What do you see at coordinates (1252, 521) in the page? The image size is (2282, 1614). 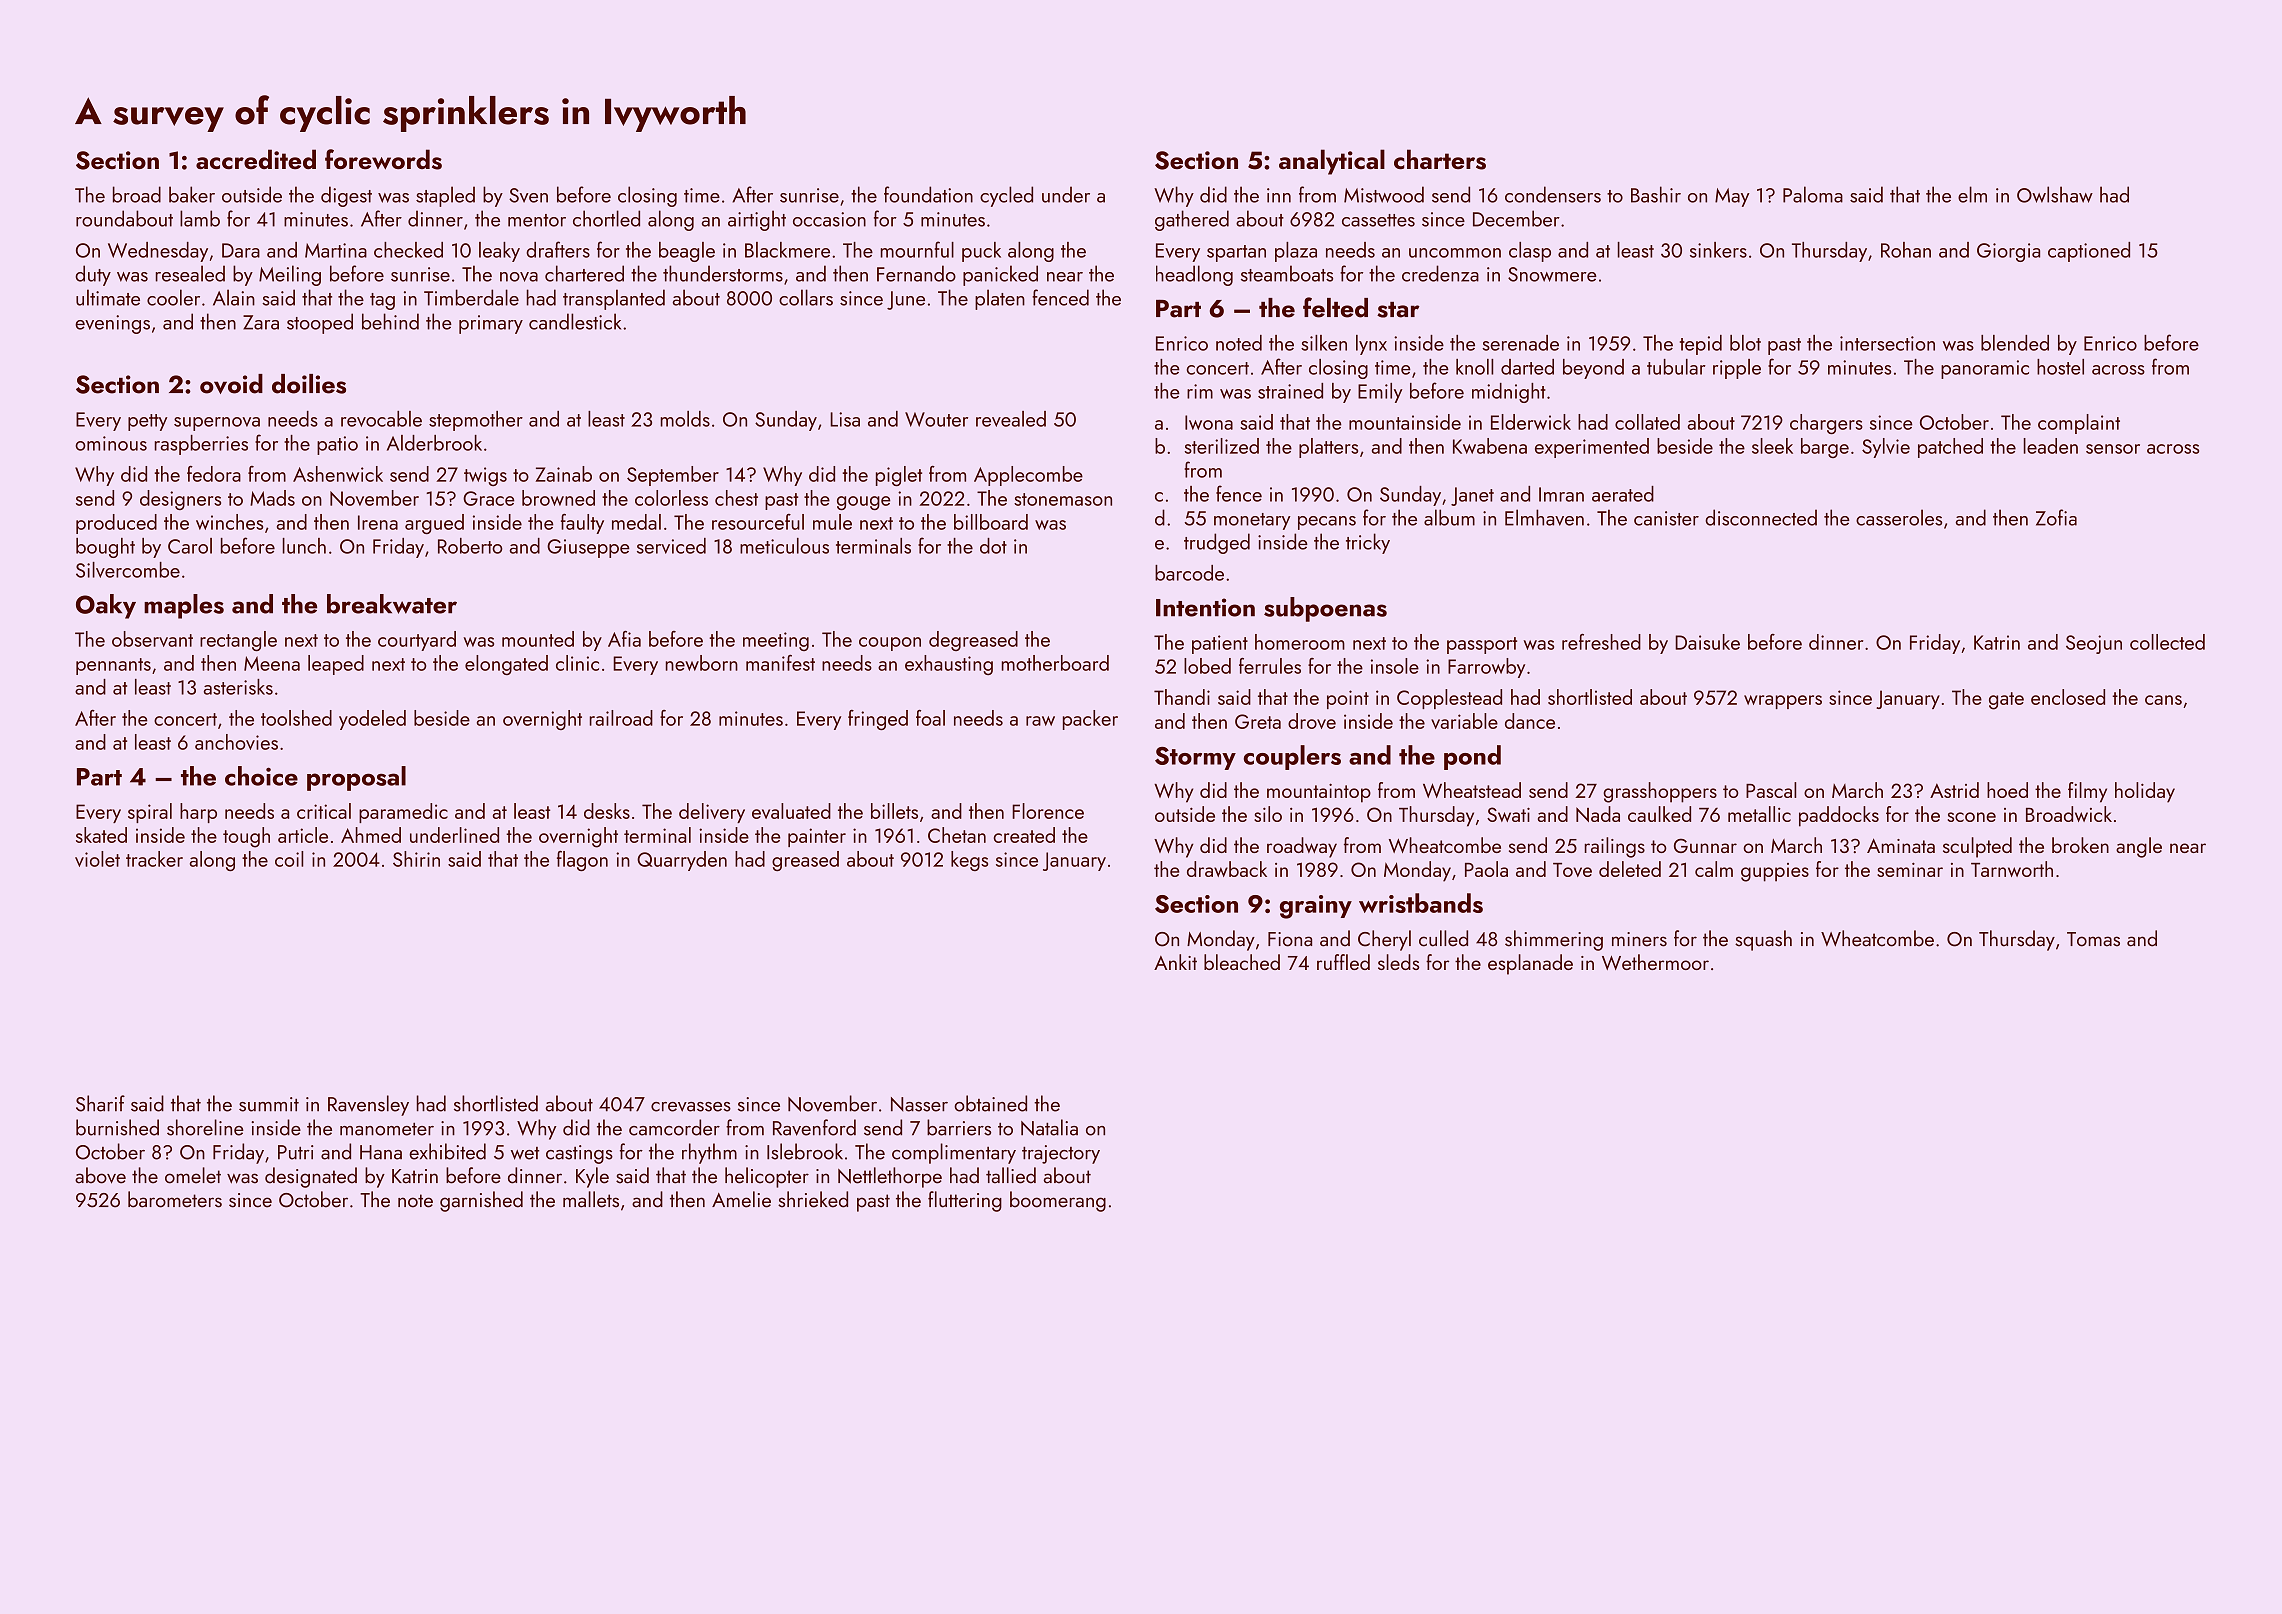 I see `monetary` at bounding box center [1252, 521].
